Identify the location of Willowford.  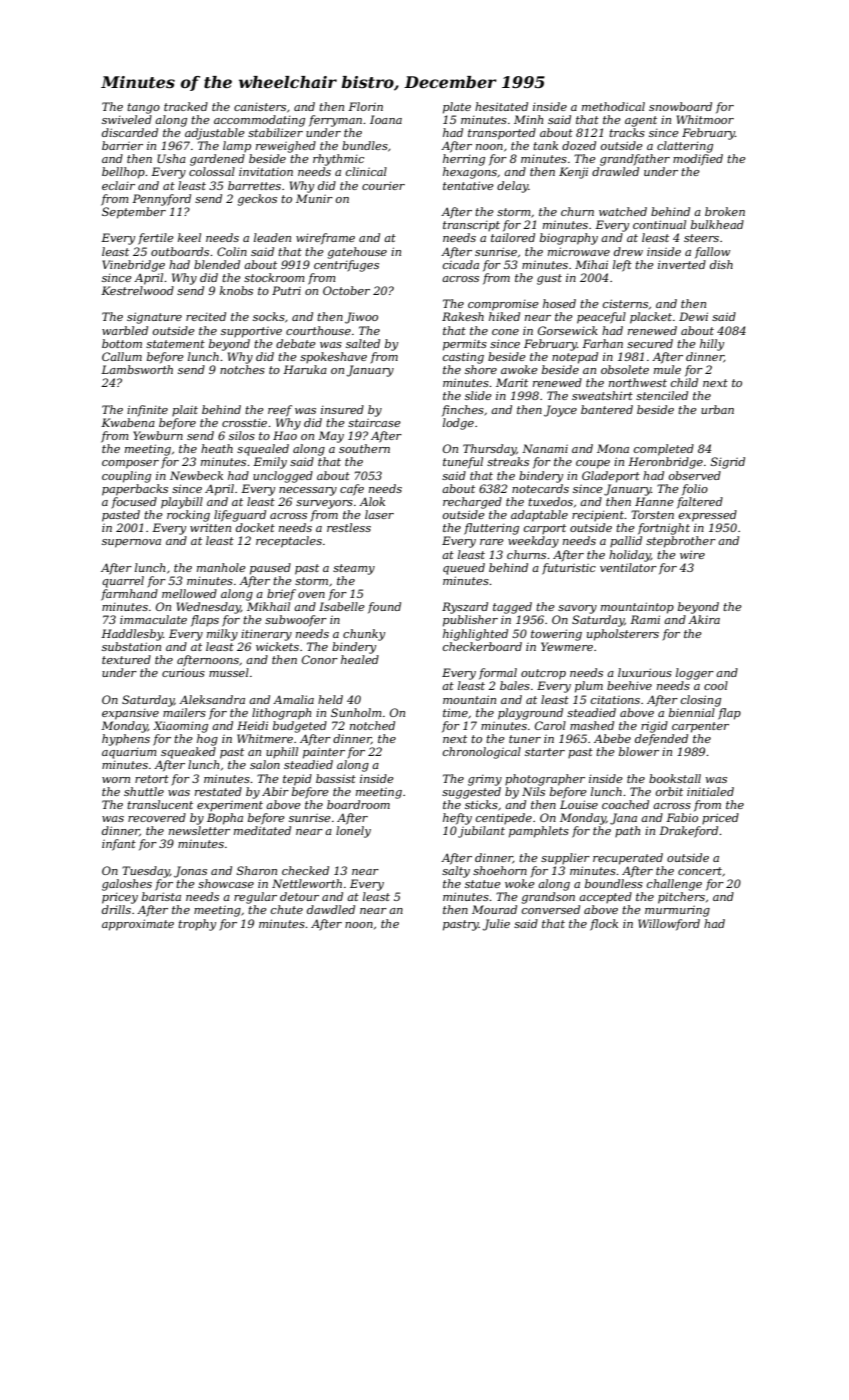
(669, 925).
